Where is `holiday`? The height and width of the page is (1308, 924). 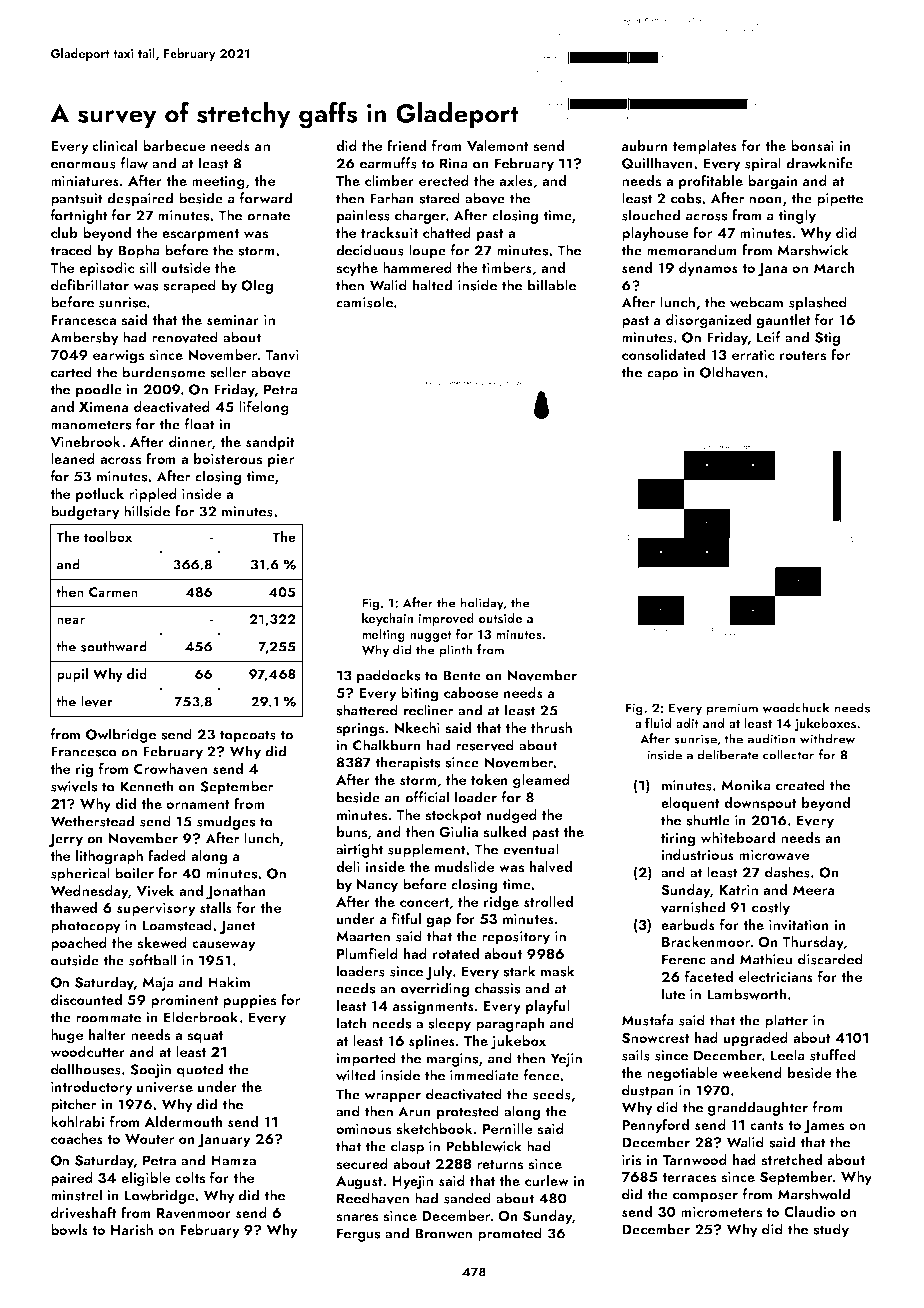
holiday is located at coordinates (482, 604).
